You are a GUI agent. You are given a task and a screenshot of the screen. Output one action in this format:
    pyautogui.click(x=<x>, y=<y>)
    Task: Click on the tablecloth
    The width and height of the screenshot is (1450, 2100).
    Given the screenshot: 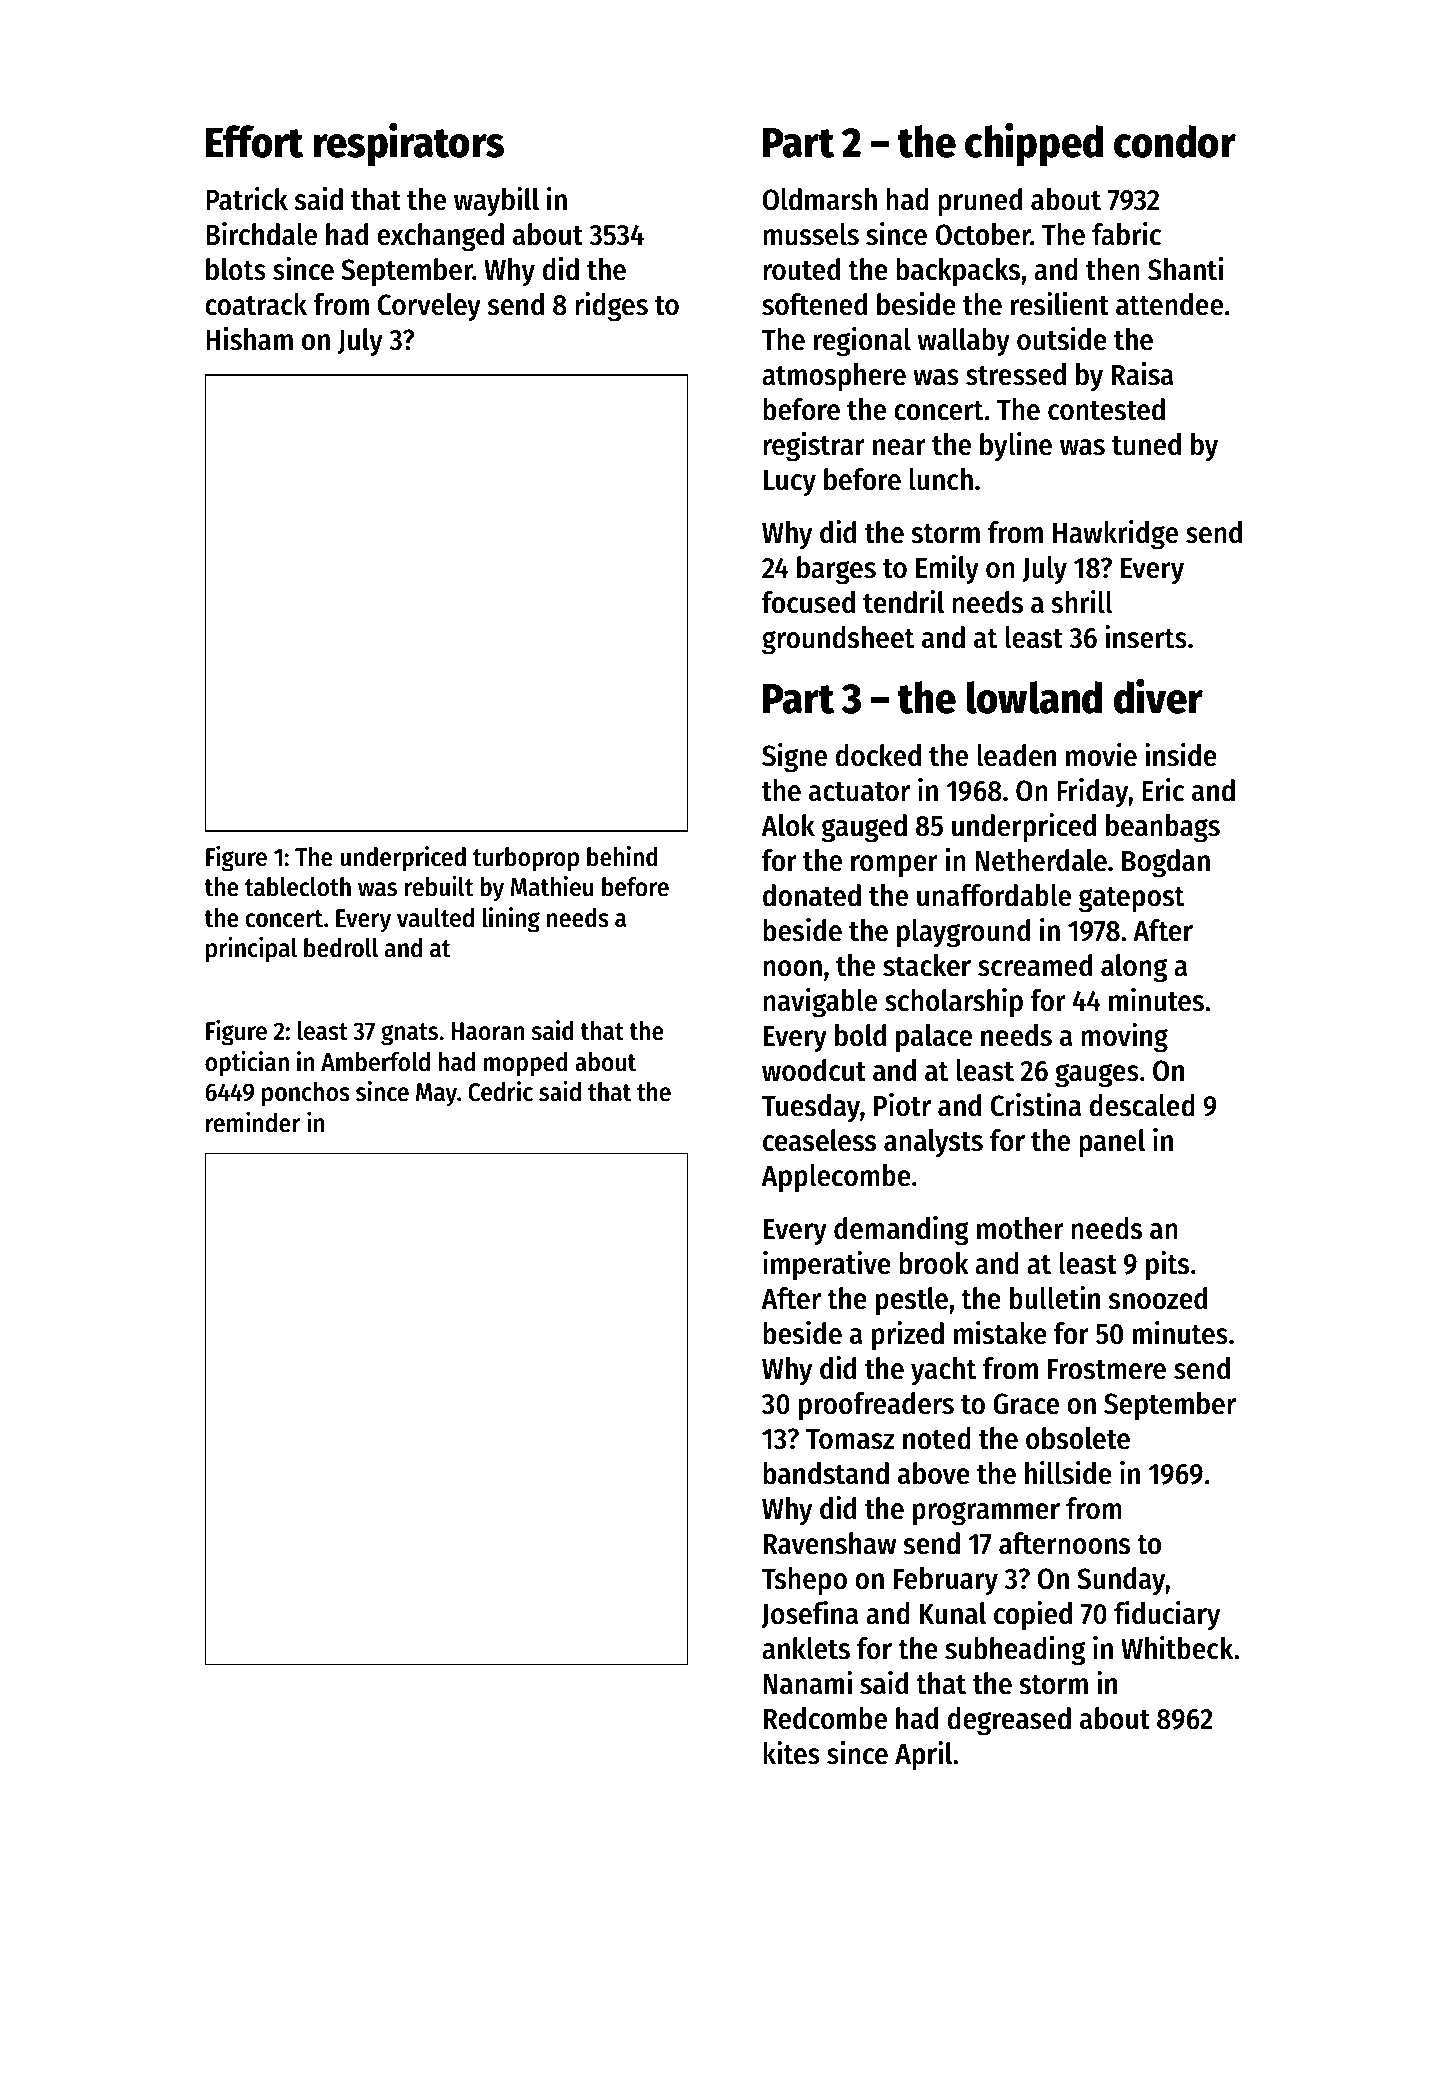 What is the action you would take?
    pyautogui.click(x=298, y=887)
